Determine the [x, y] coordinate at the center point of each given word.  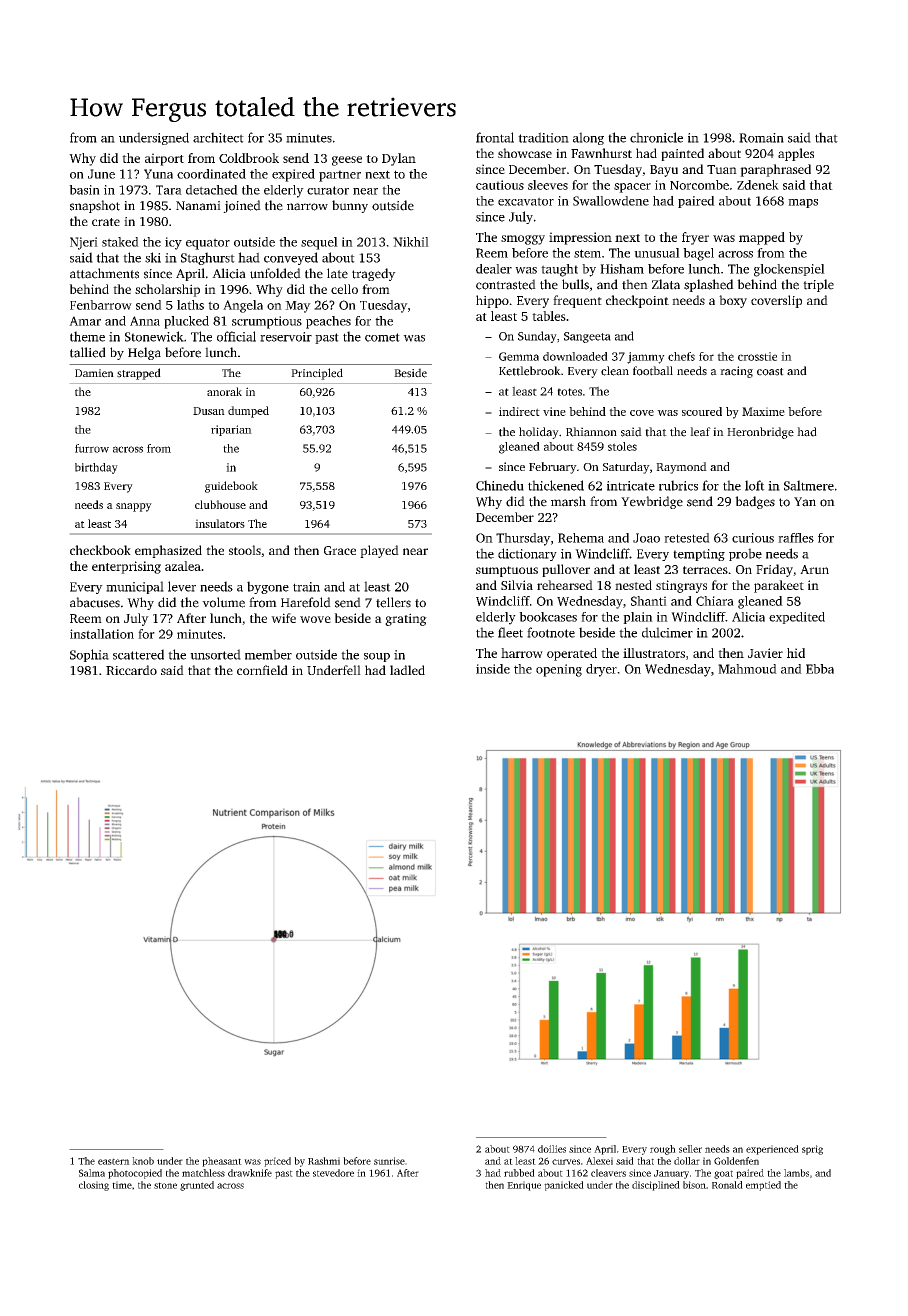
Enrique [524, 1186]
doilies [552, 1149]
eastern [114, 1161]
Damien [94, 373]
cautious [500, 185]
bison [694, 1185]
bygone [268, 587]
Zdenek [758, 185]
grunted [197, 1186]
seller [690, 1149]
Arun [814, 569]
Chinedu [500, 485]
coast [770, 372]
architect [218, 137]
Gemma [519, 356]
